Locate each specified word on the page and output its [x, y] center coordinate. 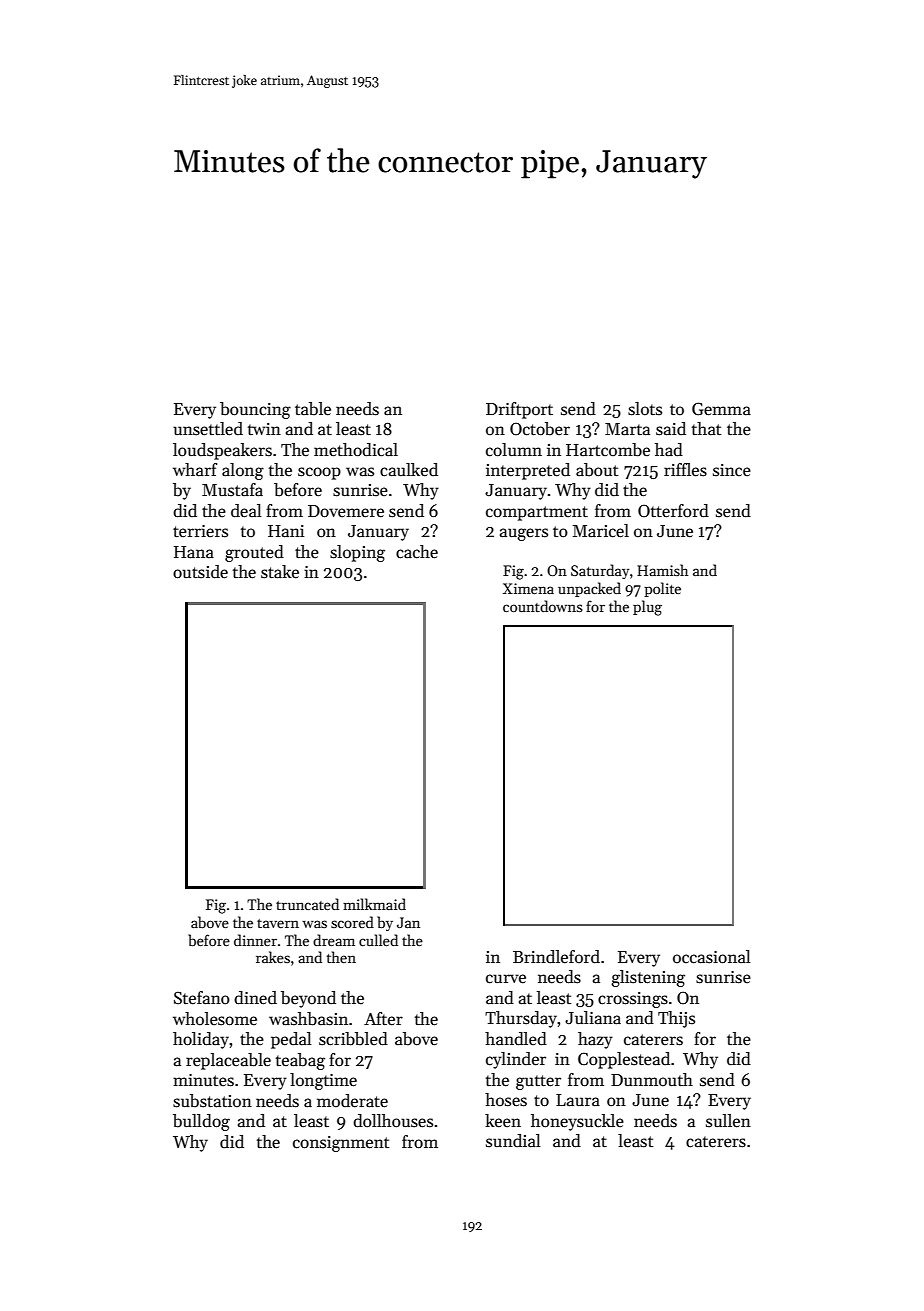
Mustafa [232, 489]
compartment [537, 513]
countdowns [543, 606]
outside [200, 572]
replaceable [228, 1061]
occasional [712, 957]
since [732, 470]
